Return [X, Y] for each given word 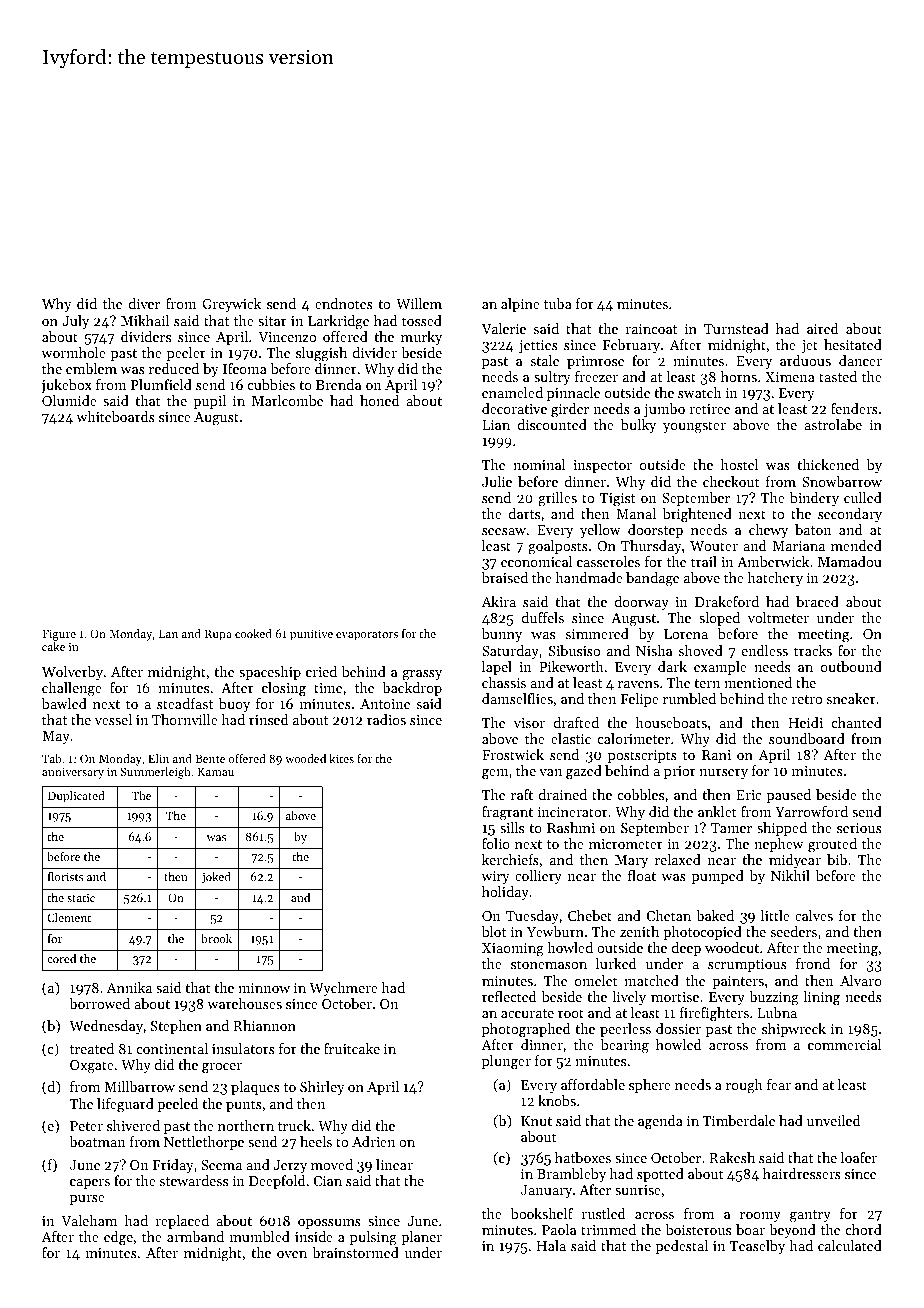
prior [680, 772]
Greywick [231, 305]
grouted [832, 845]
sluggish [321, 354]
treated [92, 1048]
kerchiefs [510, 859]
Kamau [216, 771]
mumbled [260, 1236]
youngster [694, 427]
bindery [814, 499]
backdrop [412, 689]
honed [380, 400]
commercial [844, 1044]
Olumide [69, 400]
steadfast [185, 703]
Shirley [322, 1088]
